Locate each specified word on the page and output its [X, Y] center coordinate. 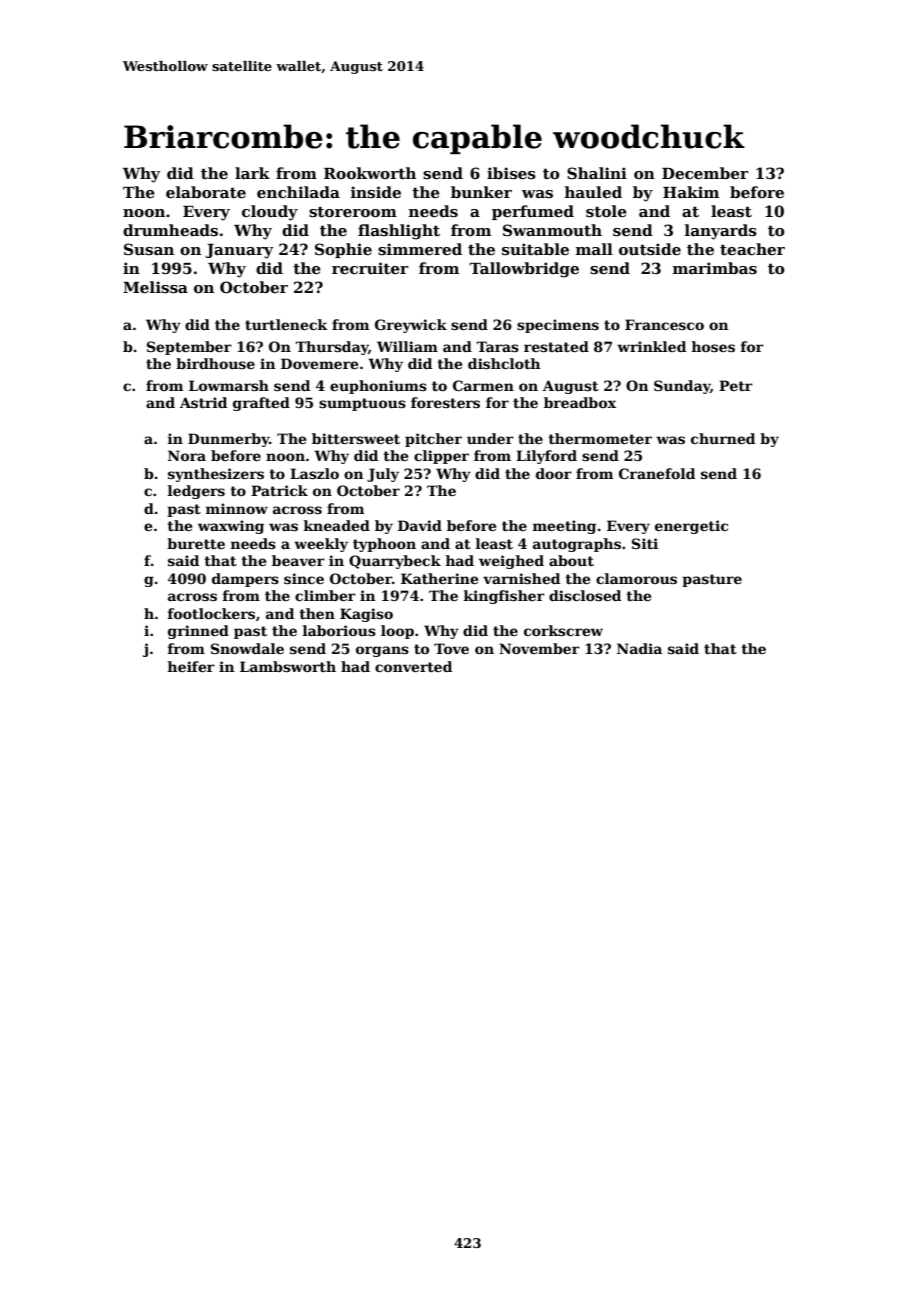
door [554, 473]
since [304, 578]
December [705, 173]
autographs [577, 545]
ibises [511, 173]
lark [252, 173]
